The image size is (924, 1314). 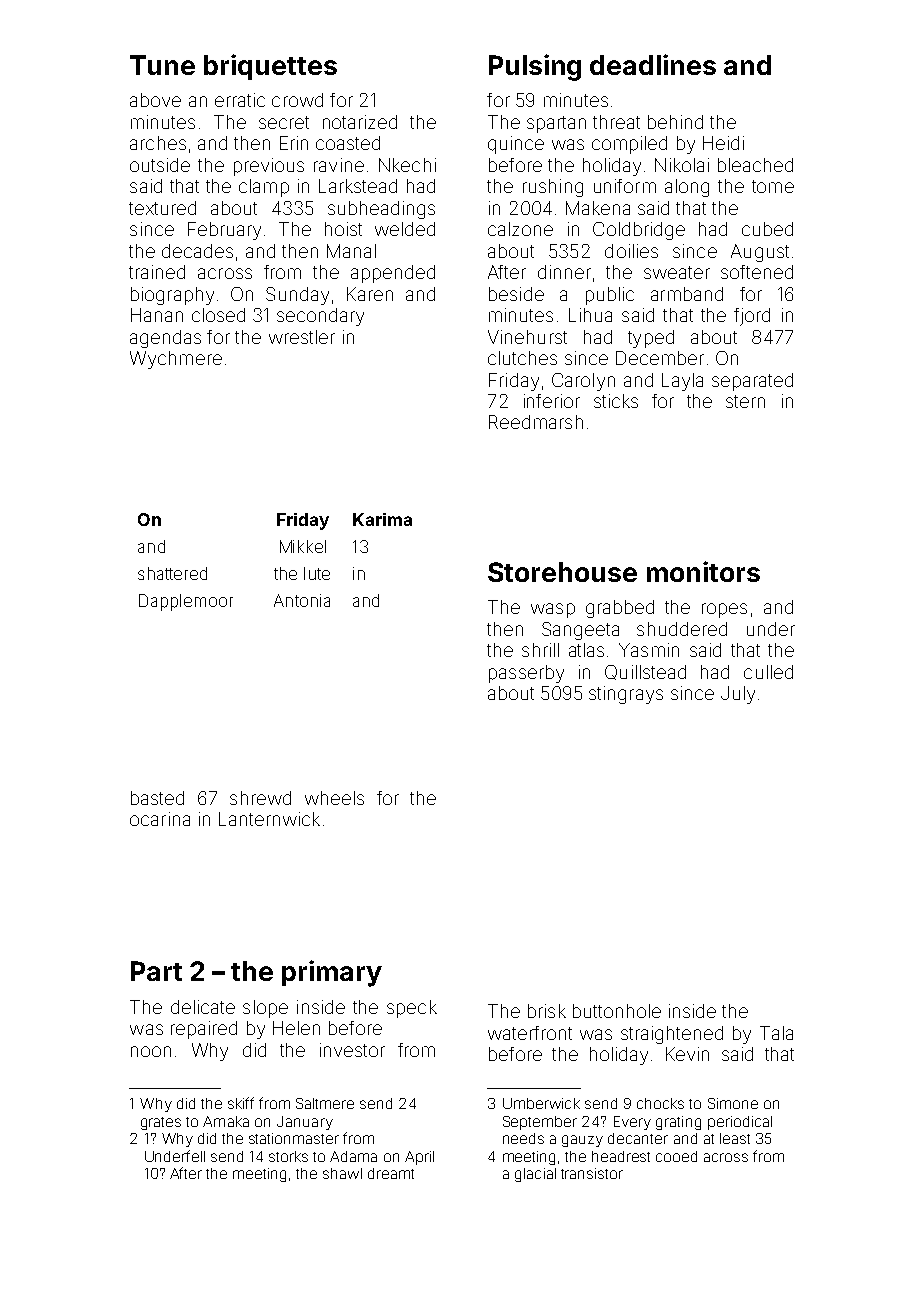 What do you see at coordinates (530, 1033) in the screenshot?
I see `waterfront` at bounding box center [530, 1033].
